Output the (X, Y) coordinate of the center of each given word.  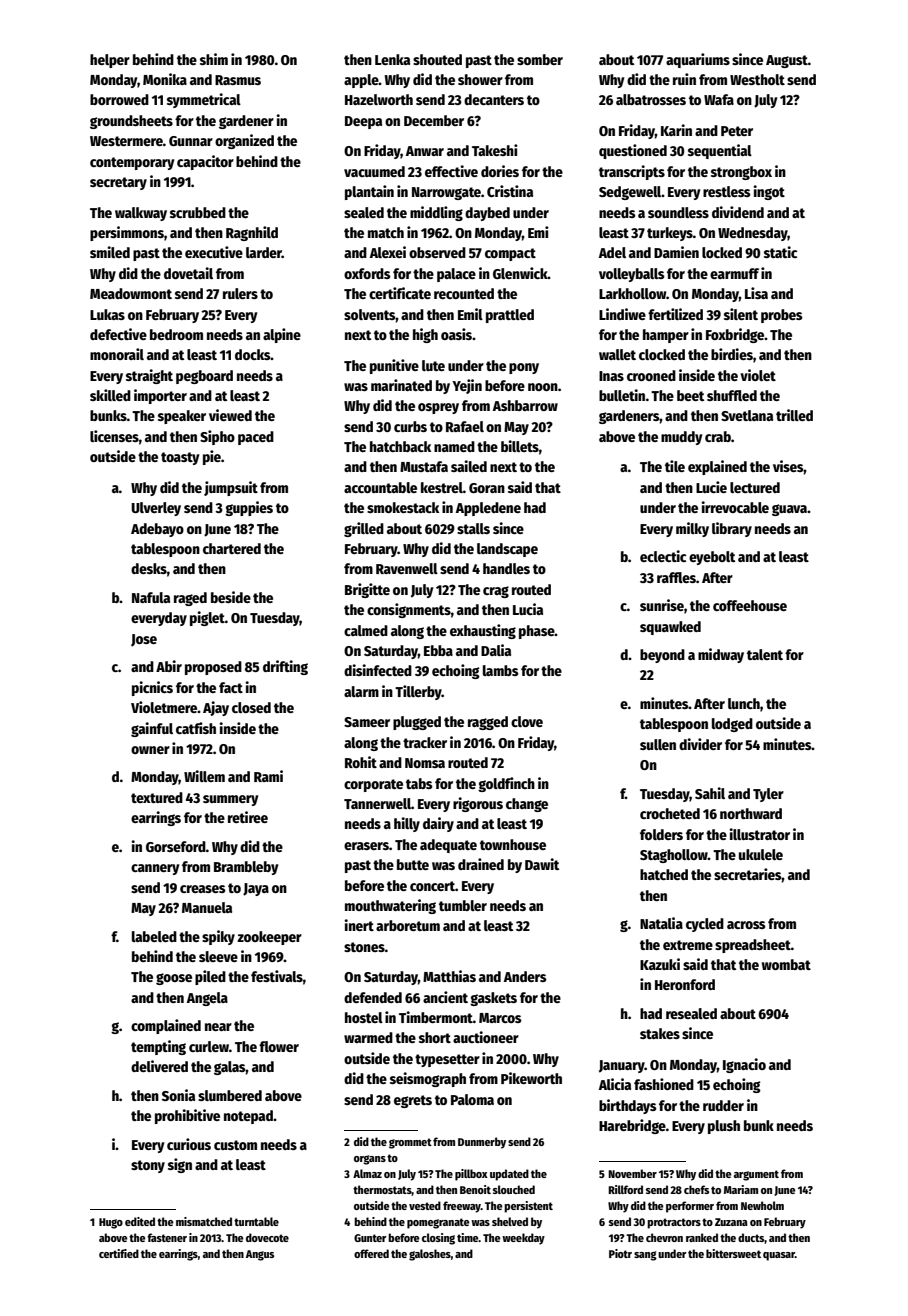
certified (119, 1253)
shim (214, 59)
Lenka (392, 59)
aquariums (698, 60)
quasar (779, 1256)
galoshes (430, 1255)
